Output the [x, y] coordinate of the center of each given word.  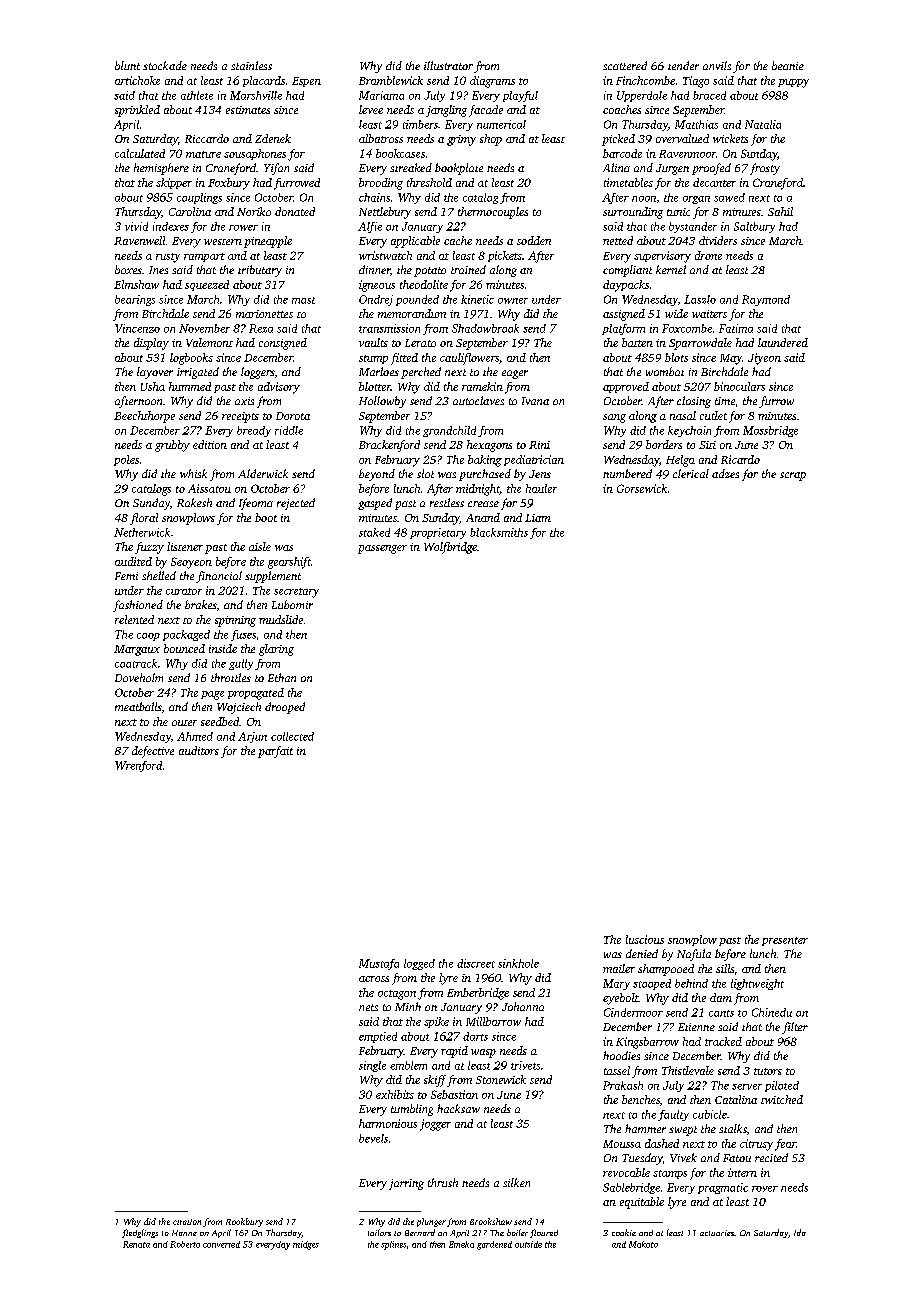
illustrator [448, 65]
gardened [494, 1245]
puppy [793, 83]
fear [785, 1145]
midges [306, 1245]
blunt [127, 65]
